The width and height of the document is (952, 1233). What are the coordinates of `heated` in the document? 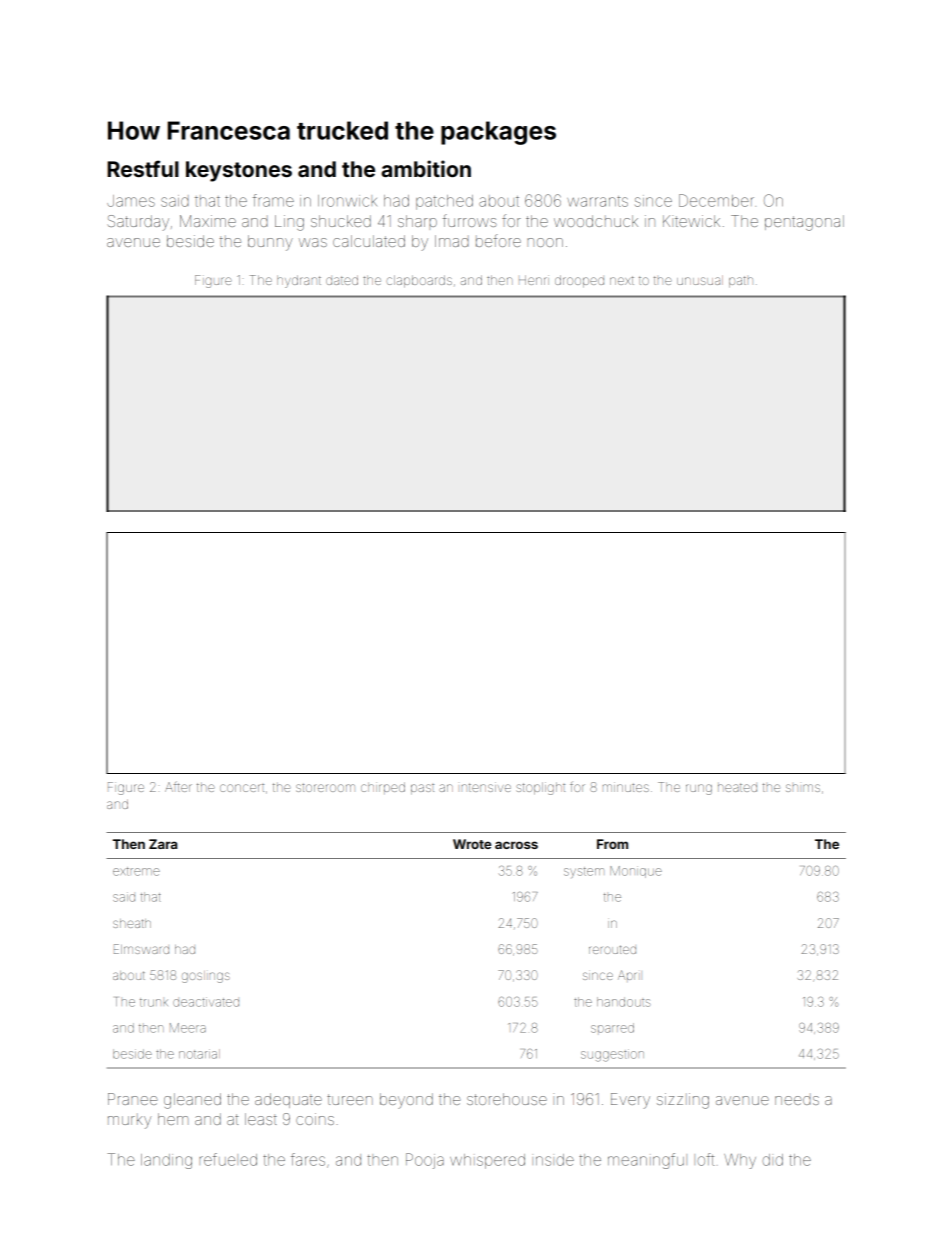 It's located at (737, 787).
